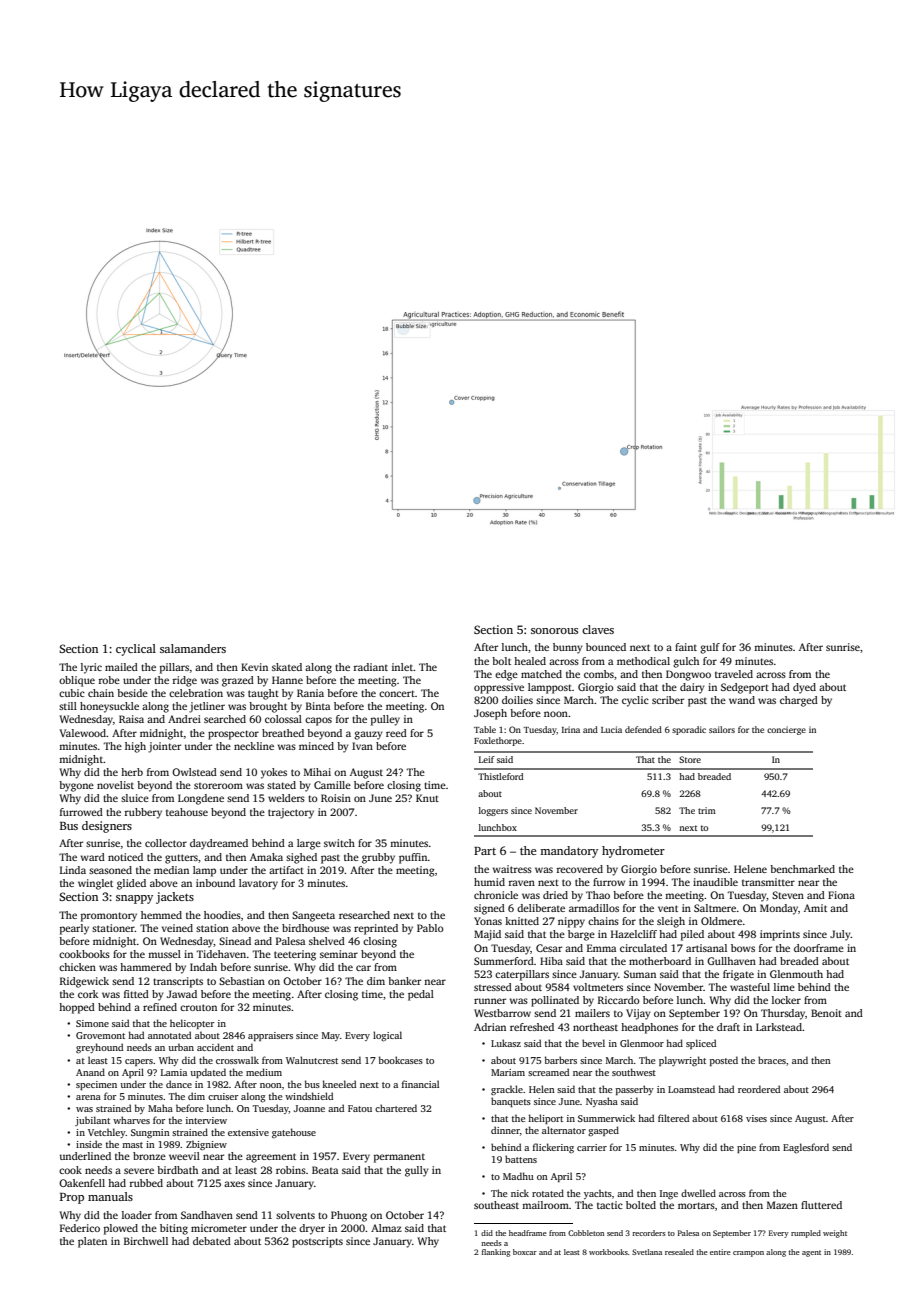 The width and height of the screenshot is (924, 1308). What do you see at coordinates (643, 948) in the screenshot?
I see `circulated` at bounding box center [643, 948].
